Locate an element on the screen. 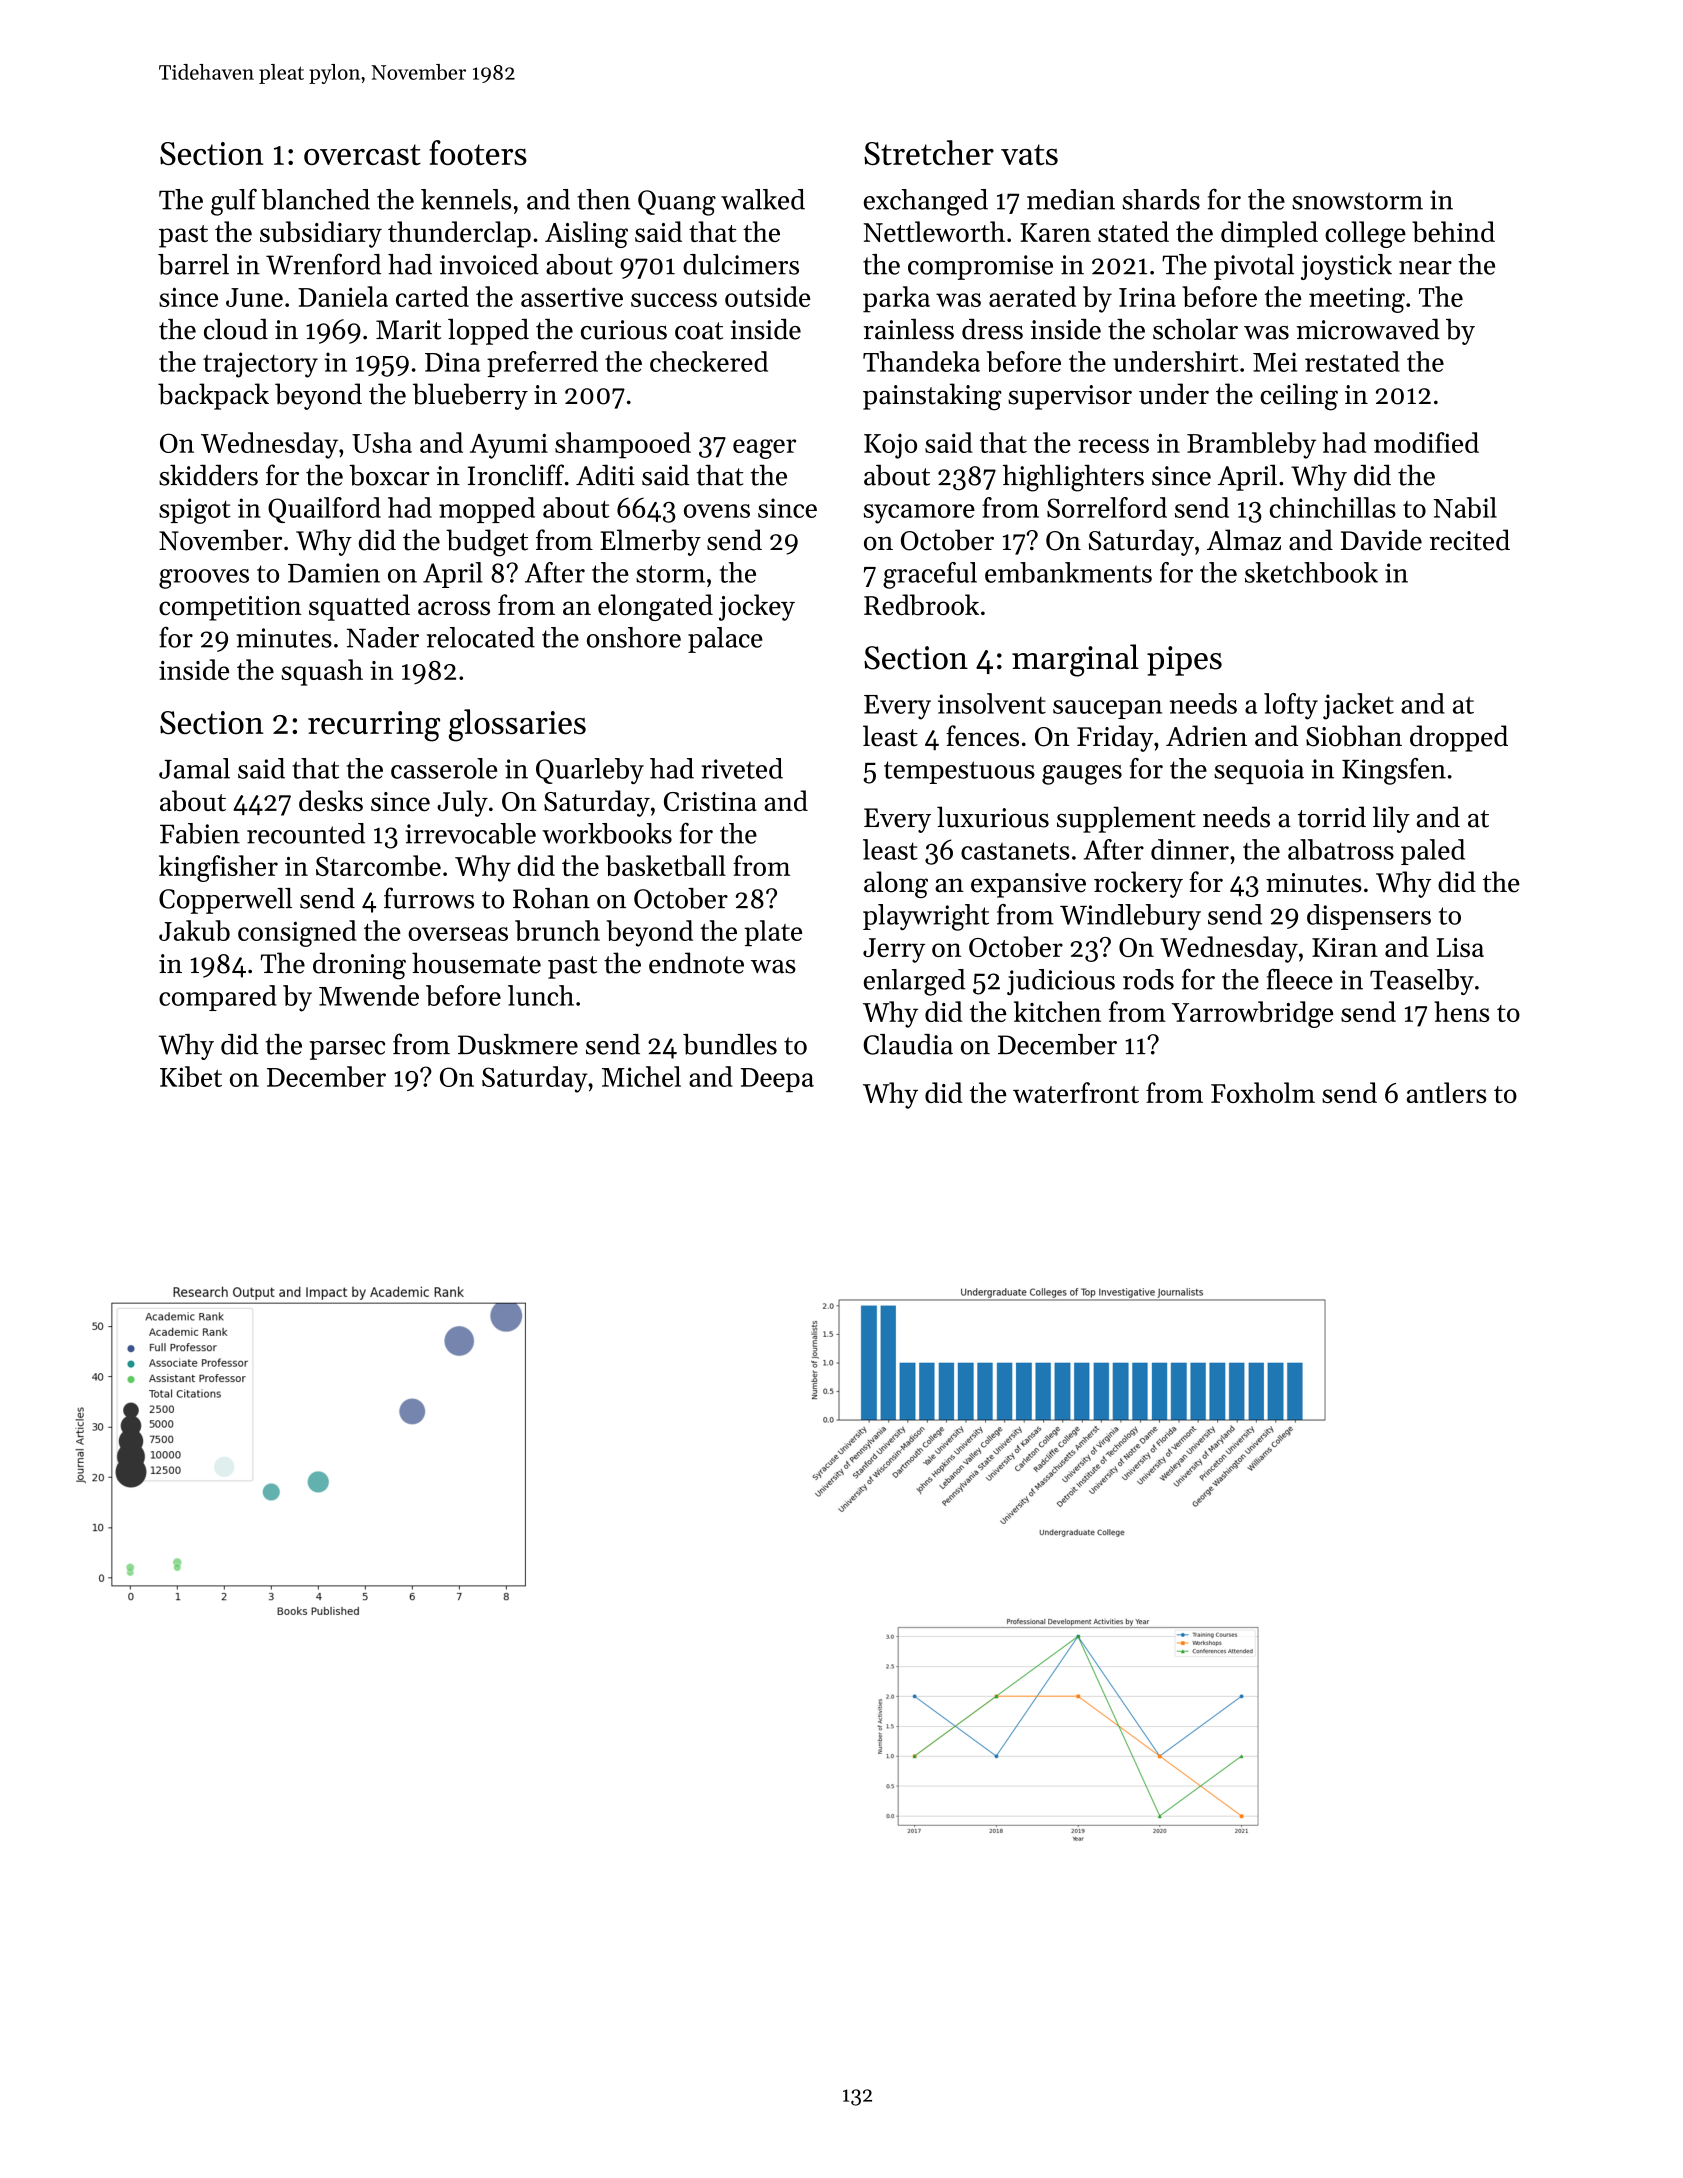  furrows is located at coordinates (429, 898).
